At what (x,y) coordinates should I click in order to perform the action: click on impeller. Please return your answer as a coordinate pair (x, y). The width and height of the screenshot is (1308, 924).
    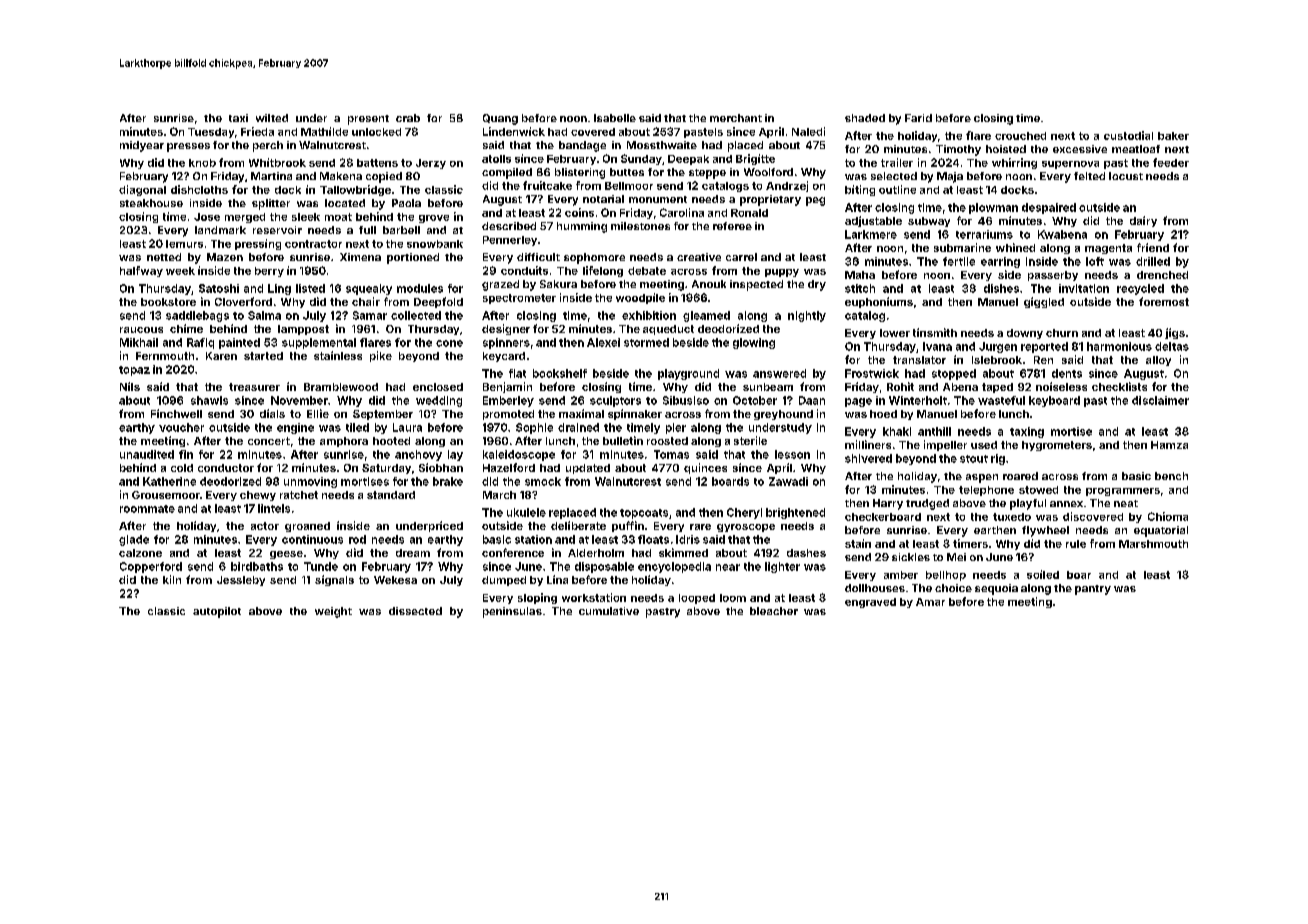
    Looking at the image, I should click on (945, 445).
